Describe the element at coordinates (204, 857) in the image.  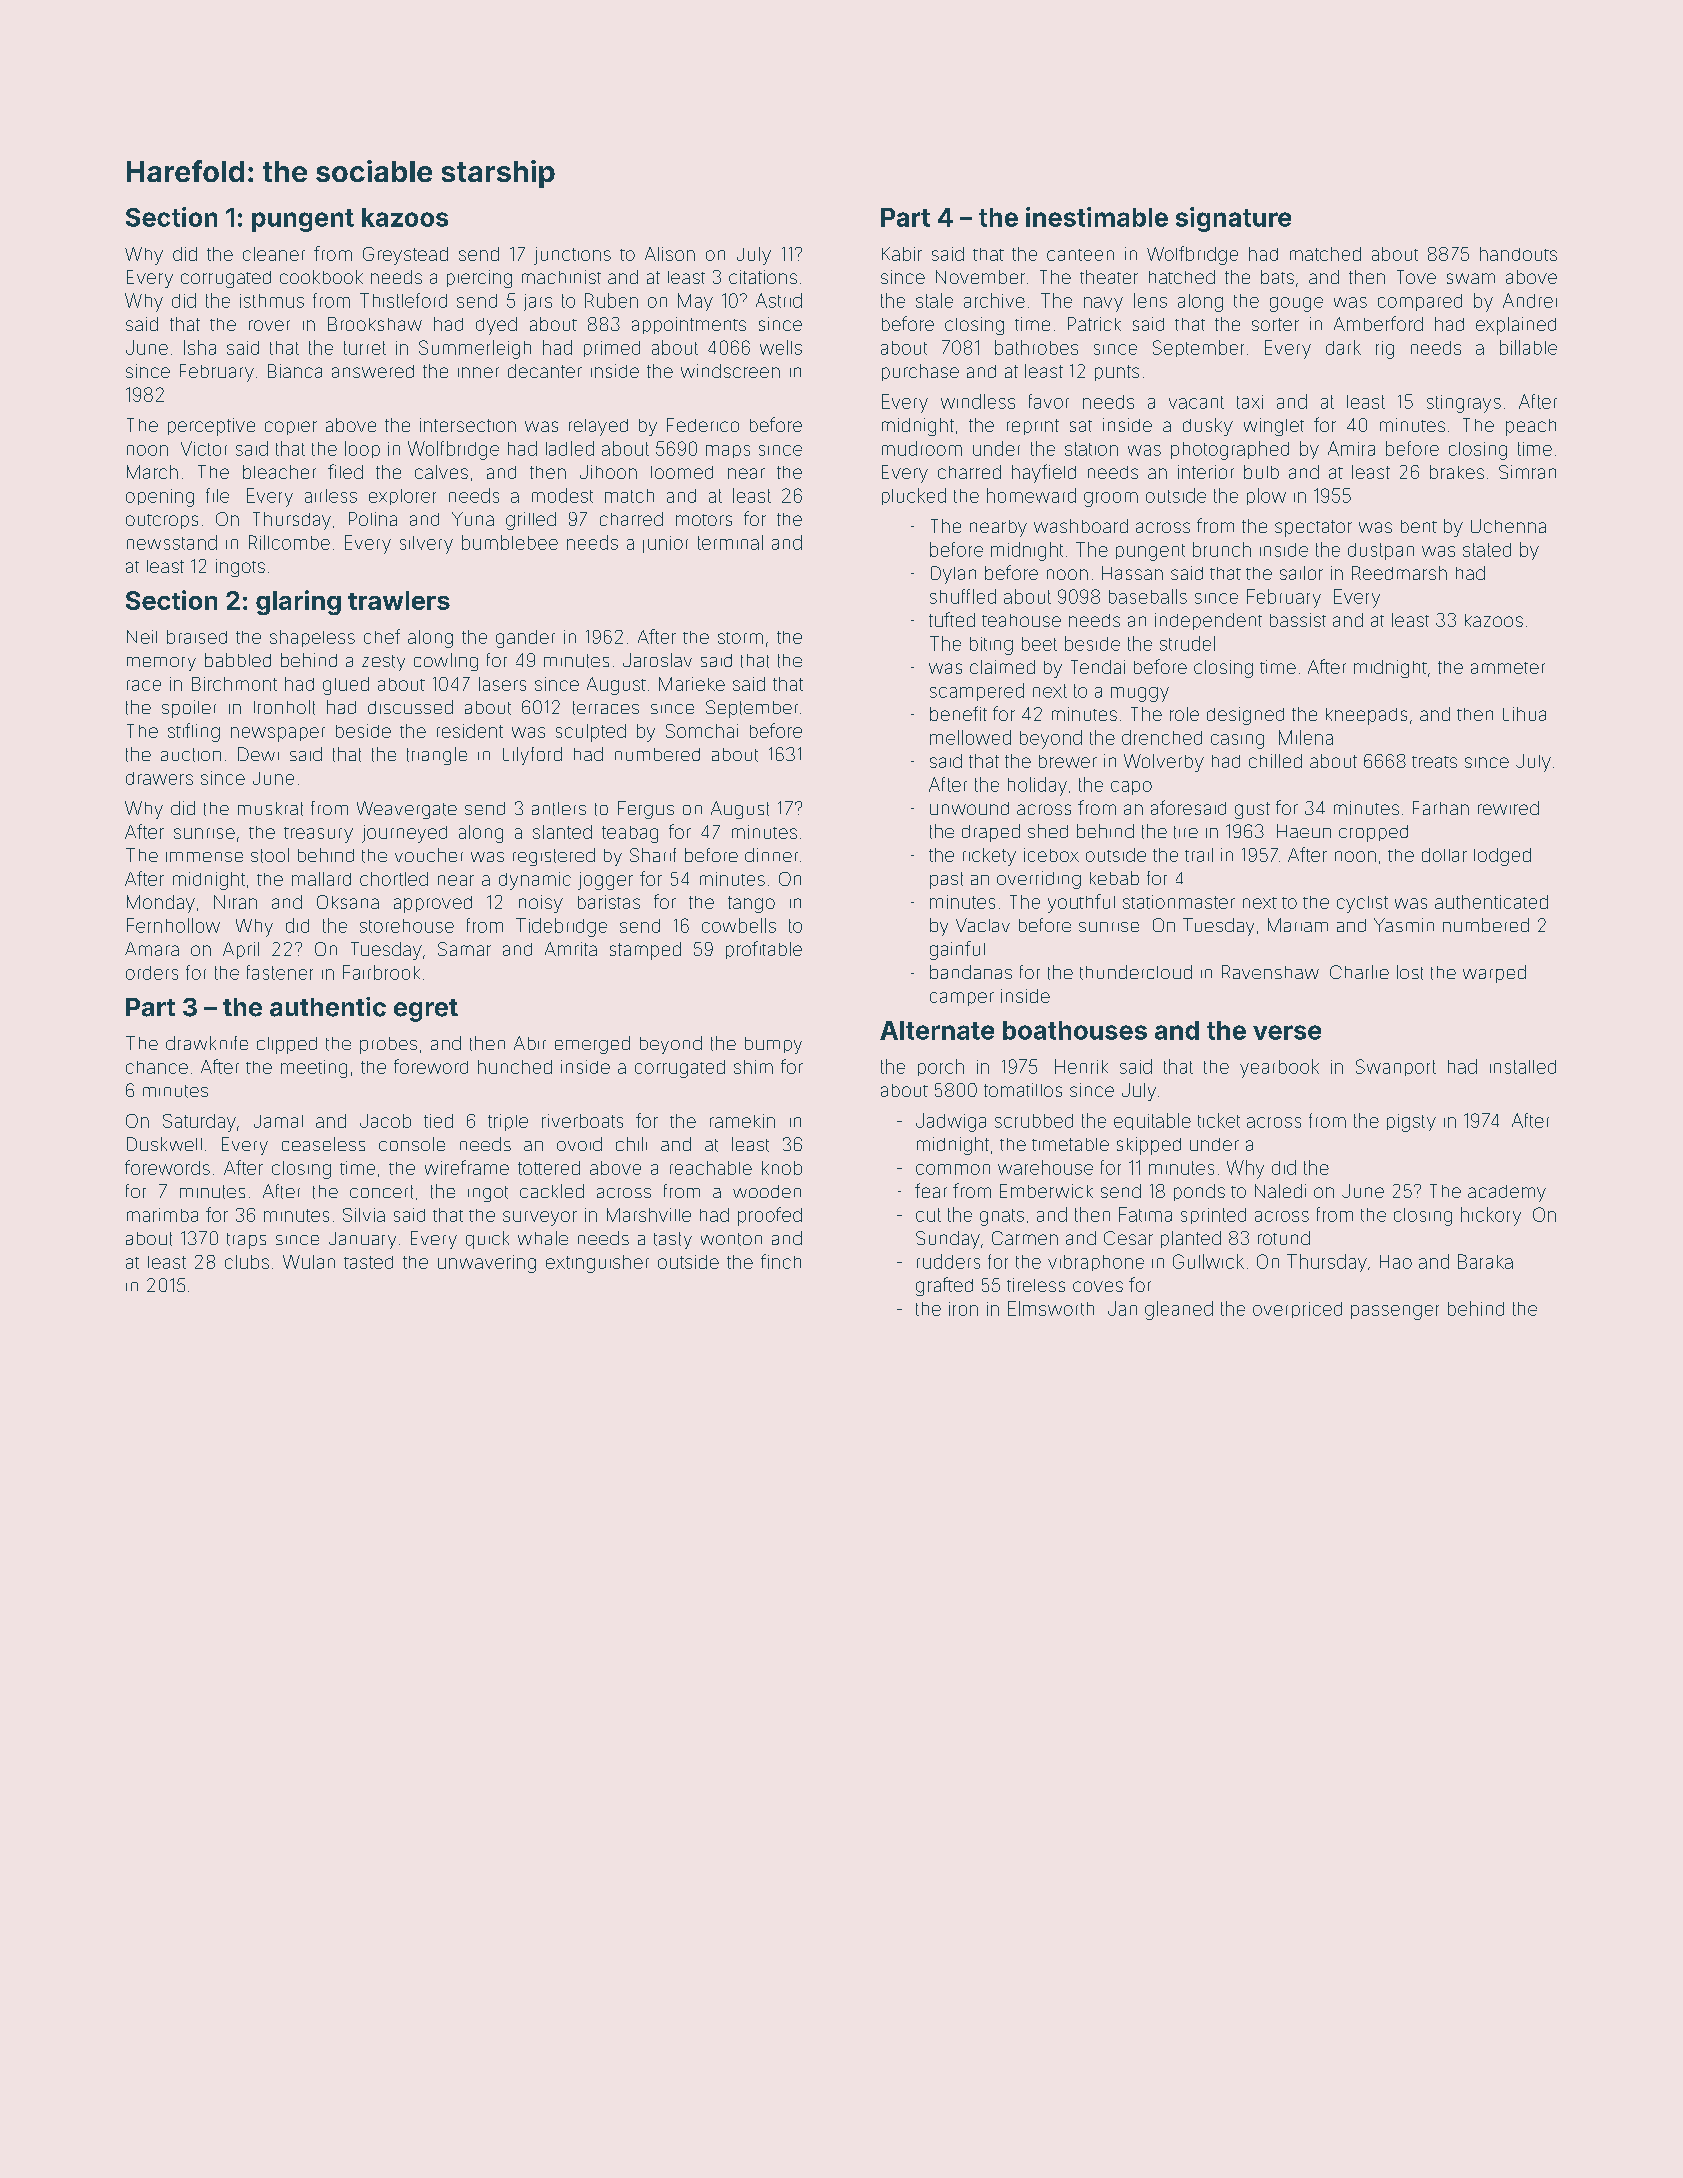
I see `immense` at that location.
